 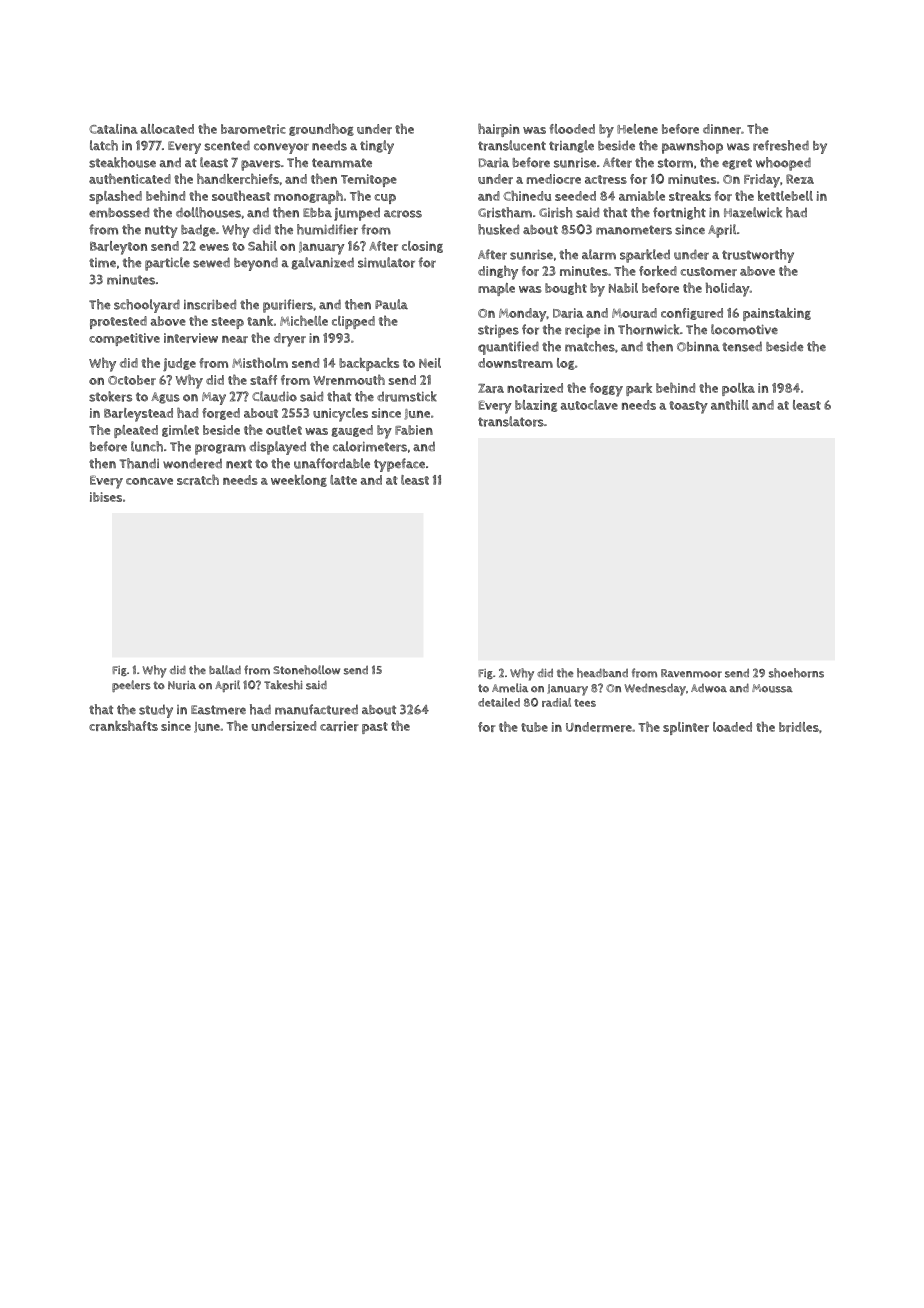 I want to click on Claudio, so click(x=274, y=396).
